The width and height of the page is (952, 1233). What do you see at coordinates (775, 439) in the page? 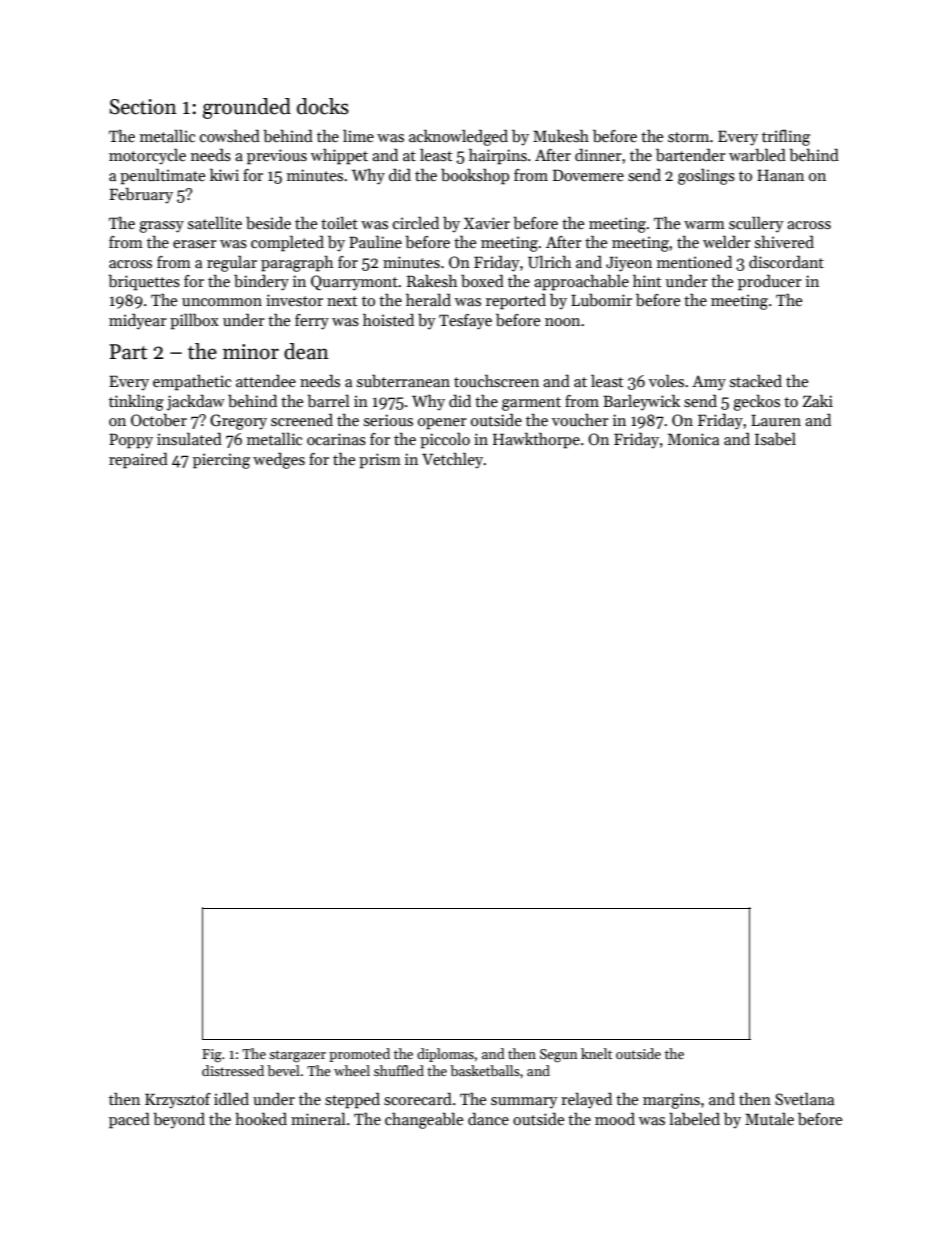
I see `Isabel` at bounding box center [775, 439].
